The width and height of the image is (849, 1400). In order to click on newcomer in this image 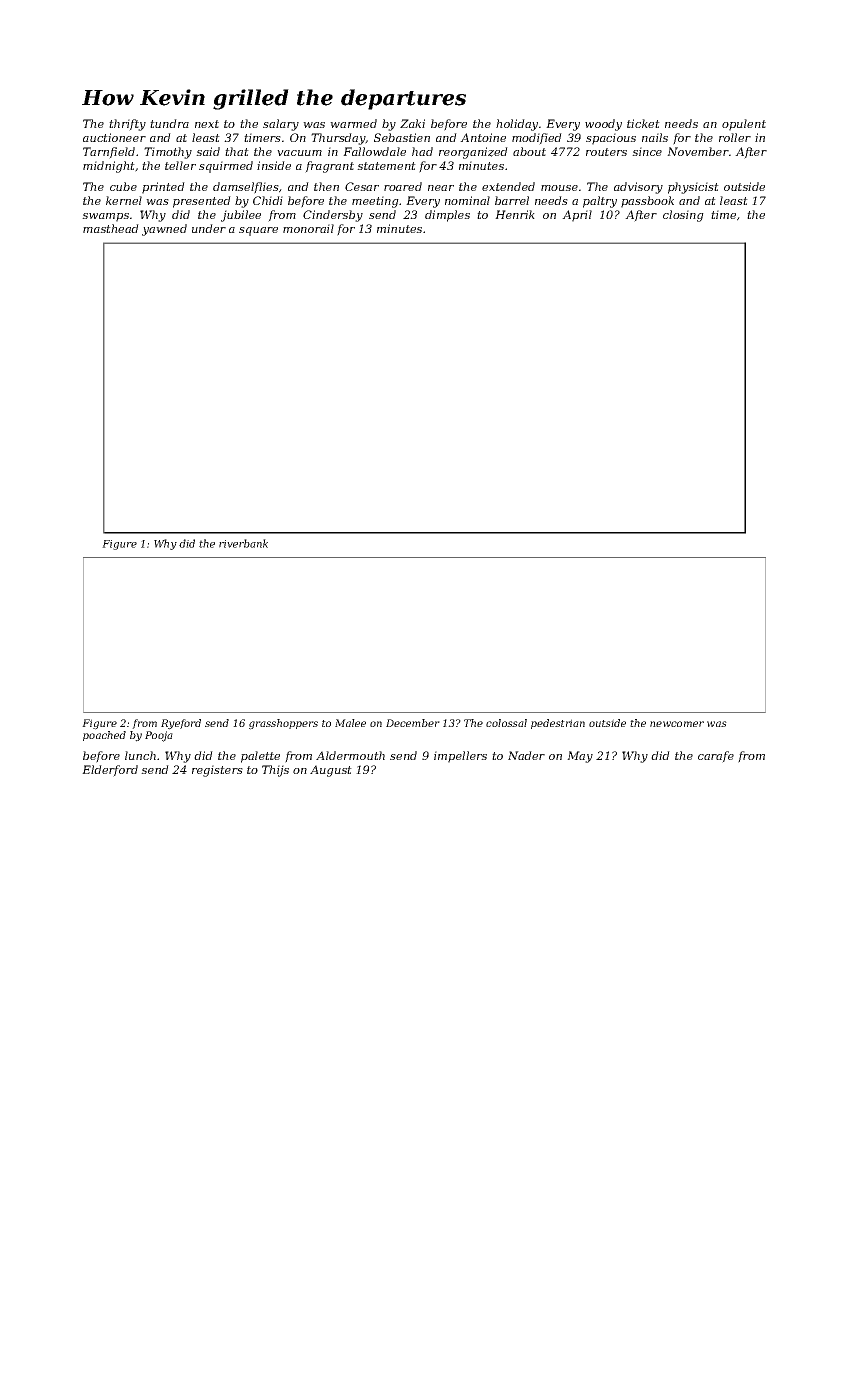, I will do `click(677, 724)`.
